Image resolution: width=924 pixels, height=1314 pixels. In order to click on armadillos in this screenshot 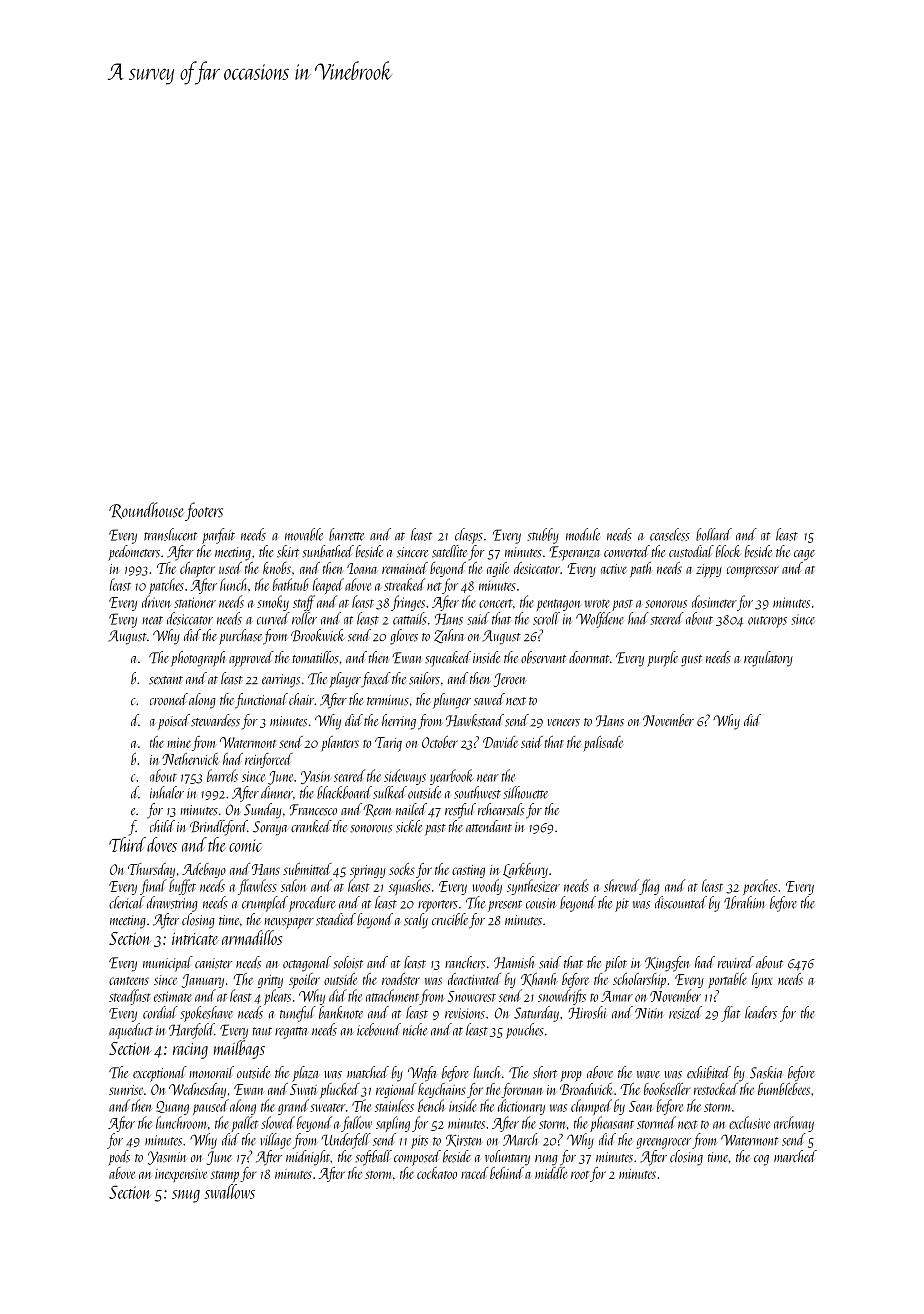, I will do `click(252, 937)`.
